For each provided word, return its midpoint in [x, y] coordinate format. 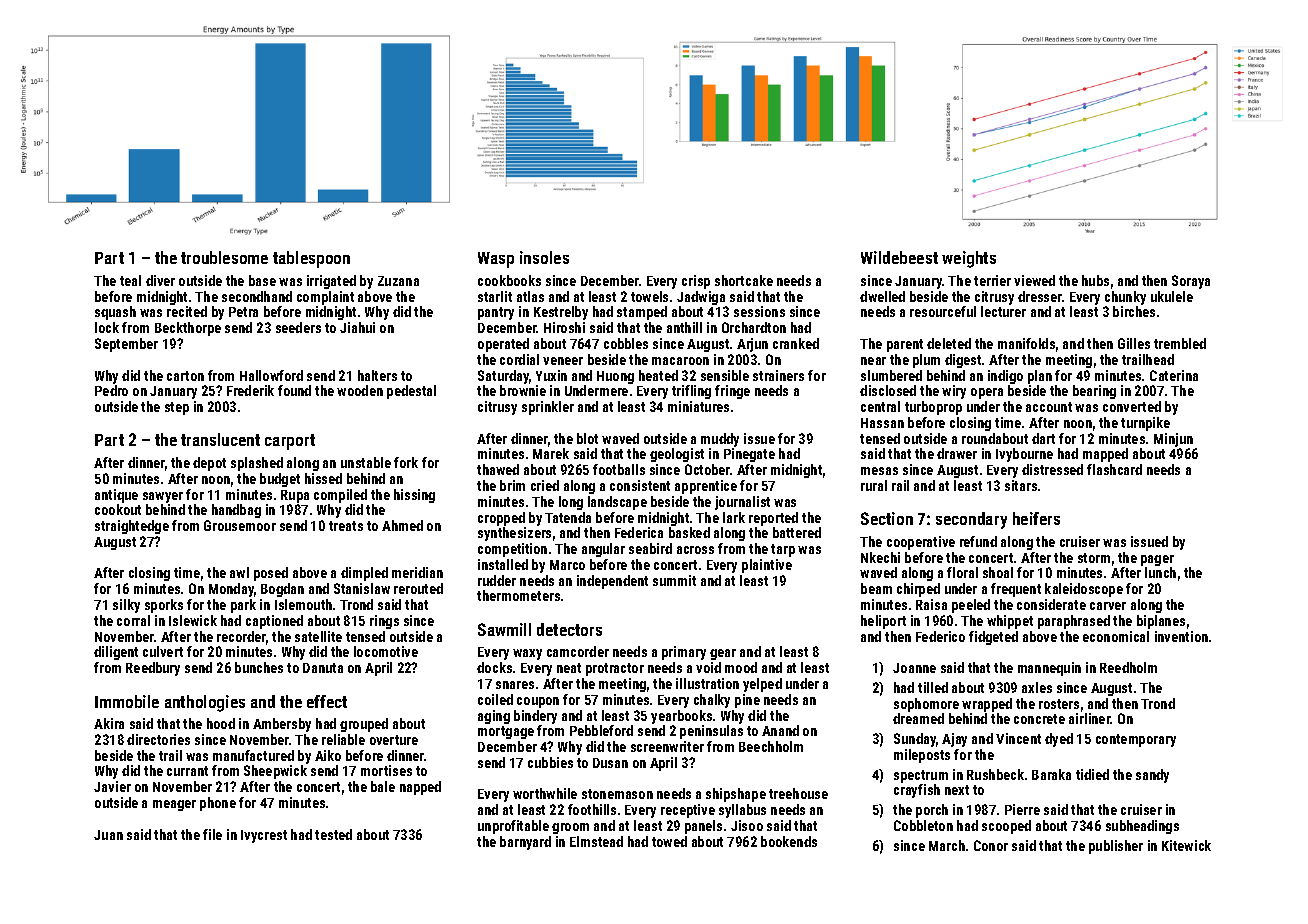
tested [333, 834]
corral [133, 620]
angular [603, 550]
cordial [519, 359]
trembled [1180, 343]
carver [1108, 606]
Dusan [610, 763]
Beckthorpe [188, 329]
